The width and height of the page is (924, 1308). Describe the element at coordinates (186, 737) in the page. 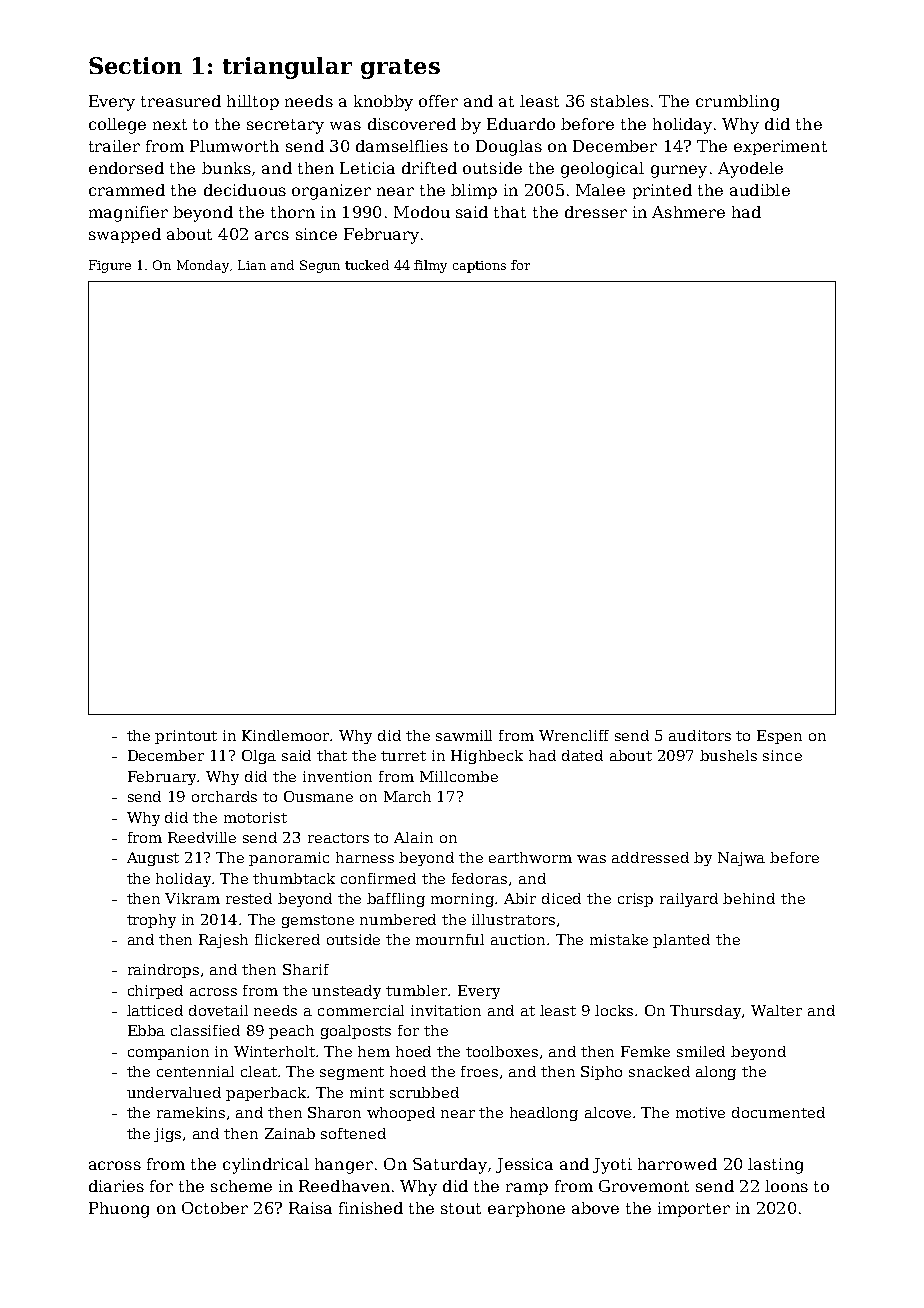

I see `printout` at that location.
